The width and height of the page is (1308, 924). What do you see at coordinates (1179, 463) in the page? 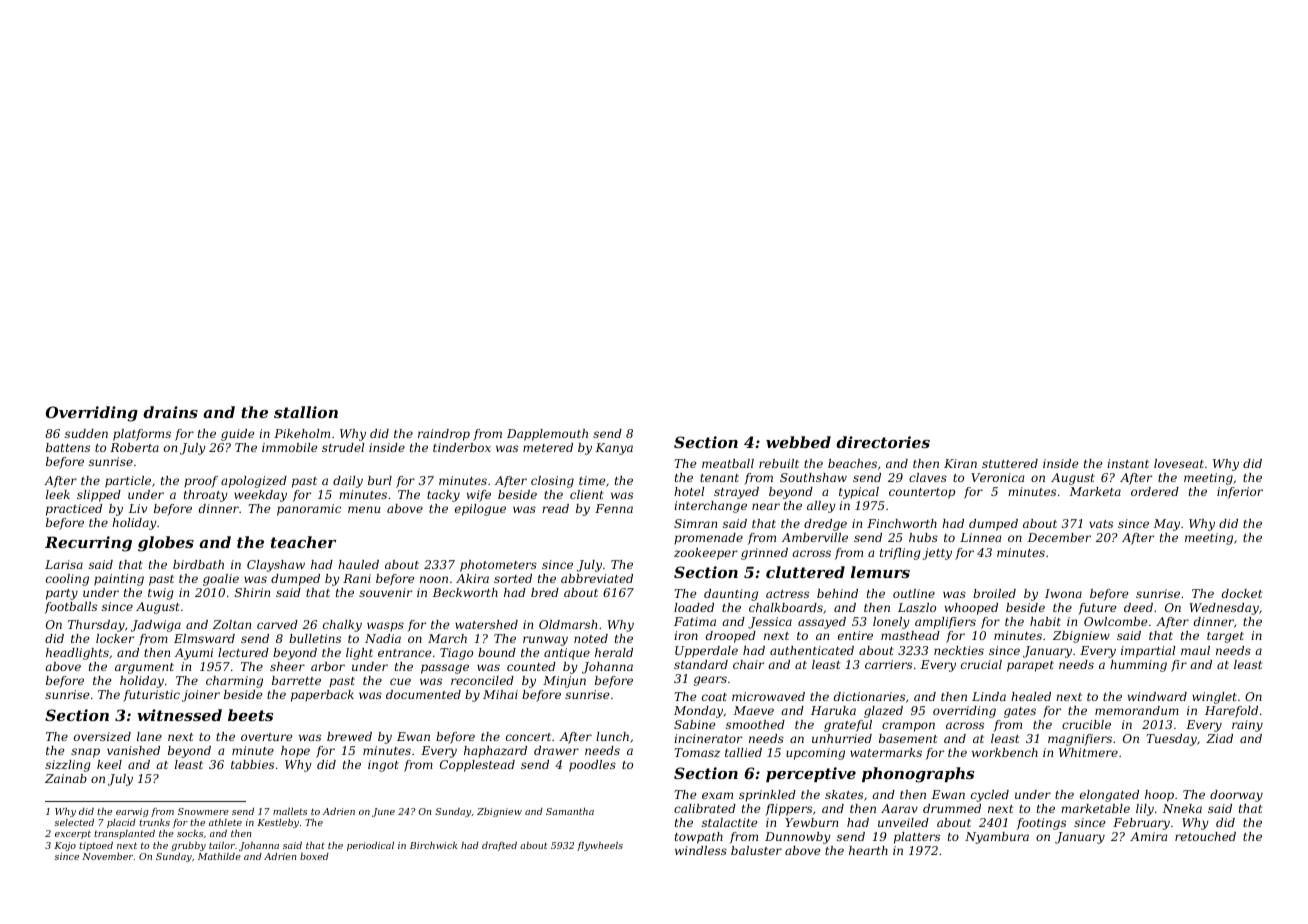
I see `loveseat` at bounding box center [1179, 463].
